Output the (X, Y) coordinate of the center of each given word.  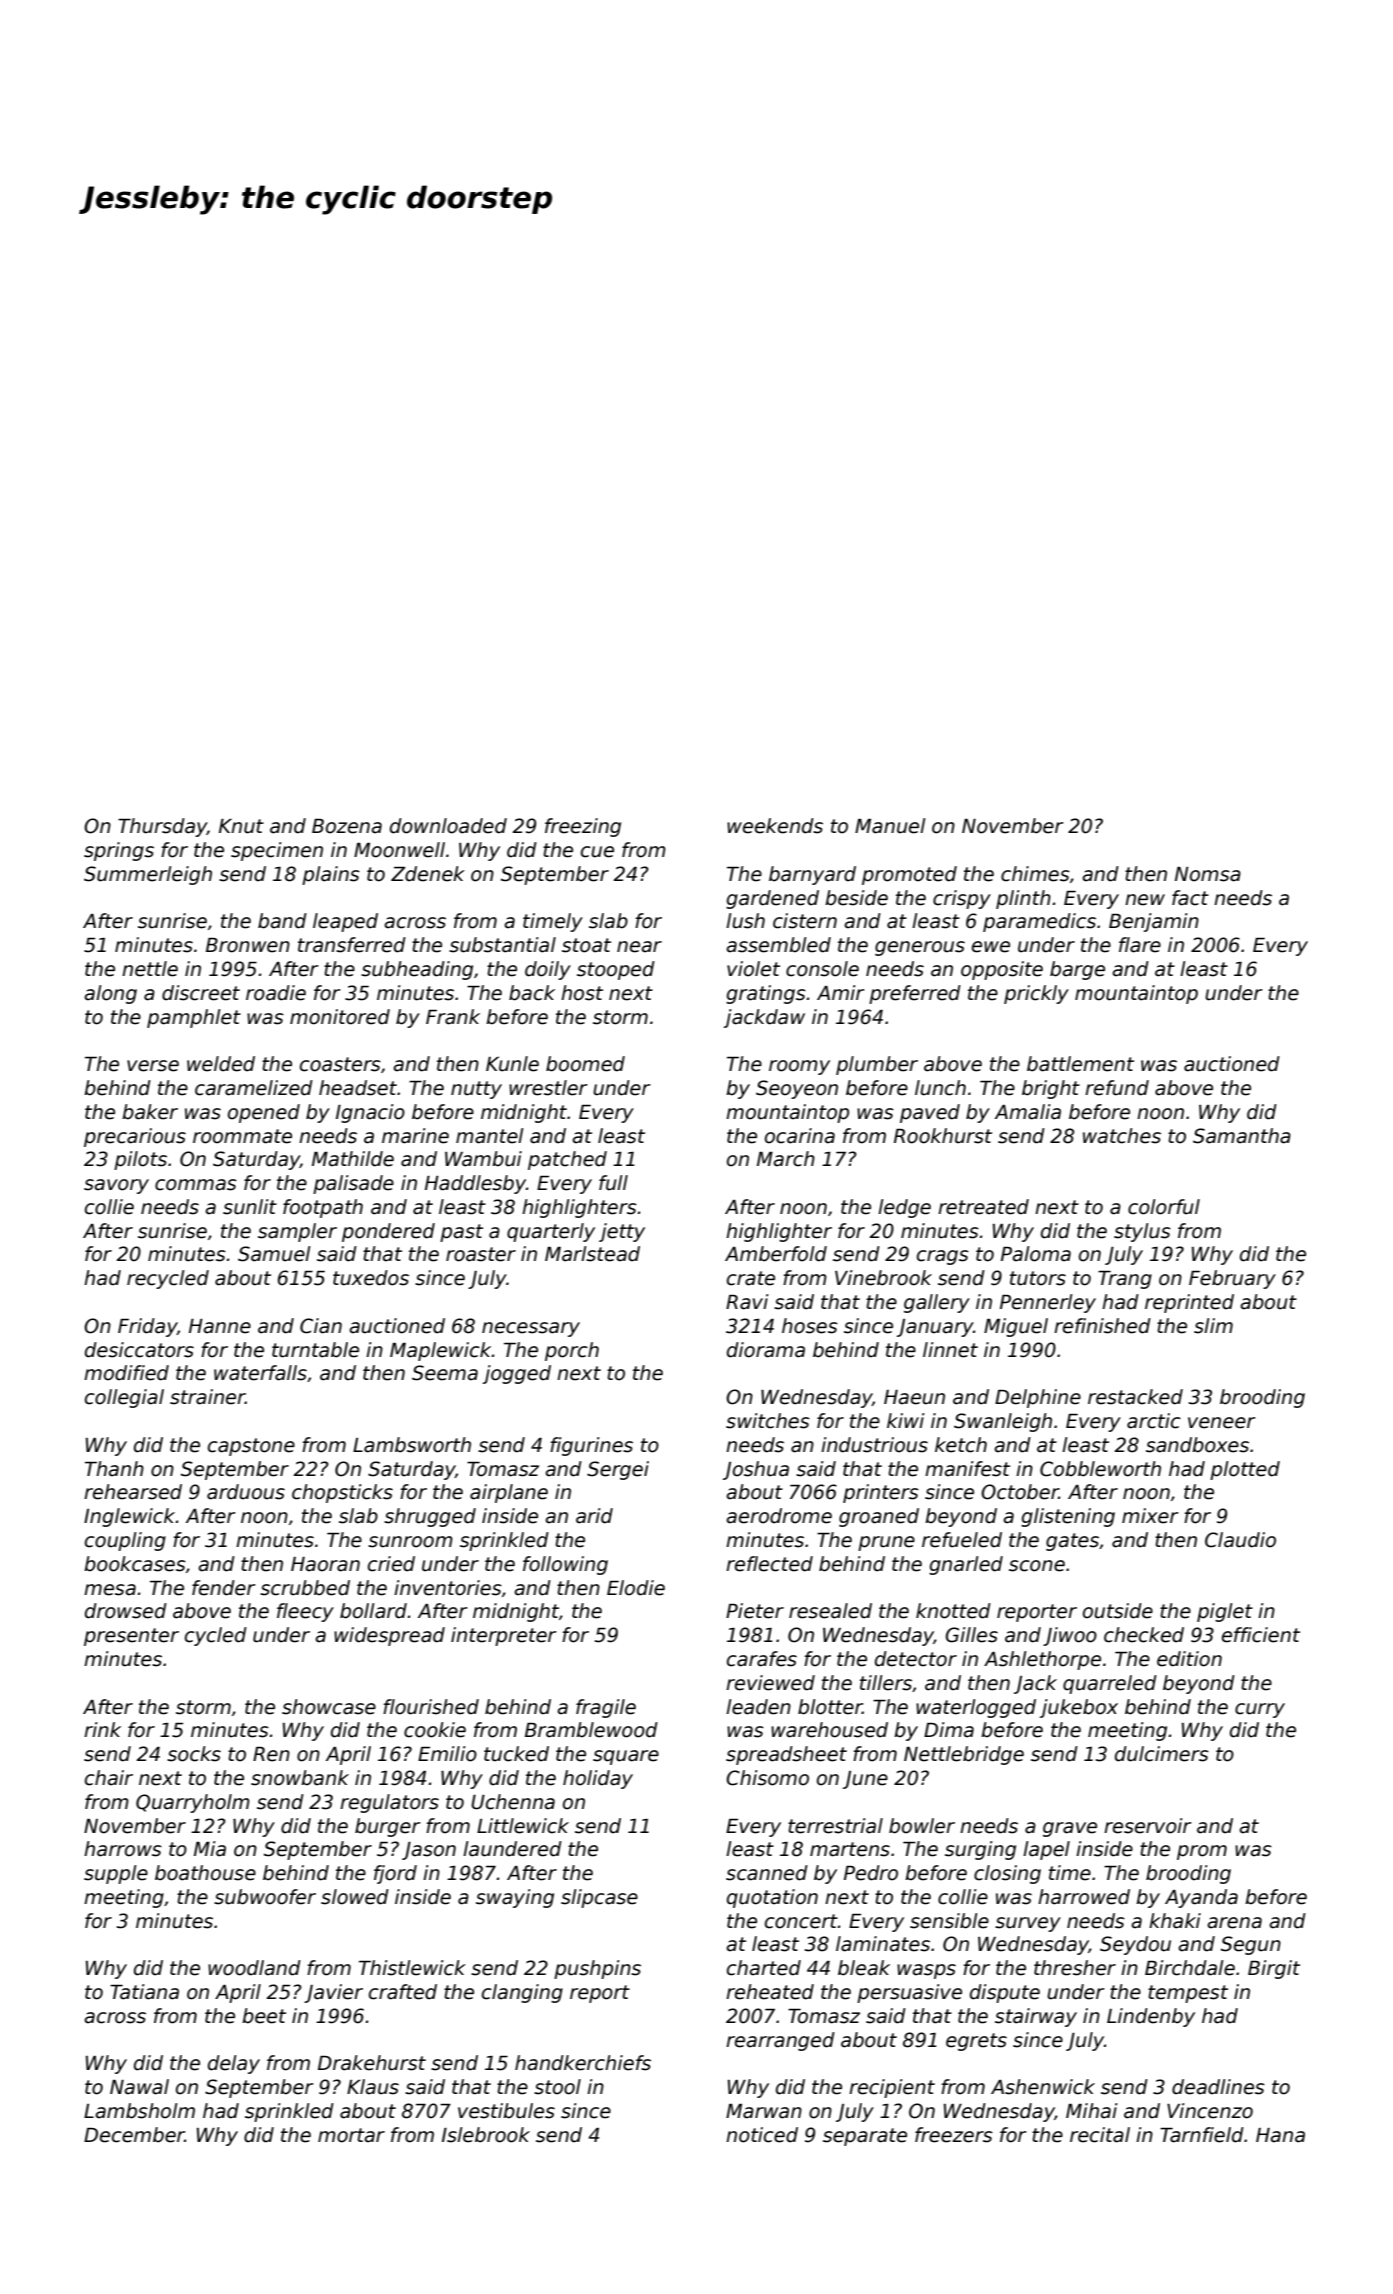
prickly (1036, 994)
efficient (1261, 1635)
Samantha (1242, 1136)
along (110, 994)
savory (116, 1186)
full (613, 1183)
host (582, 993)
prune (886, 1543)
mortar (351, 2135)
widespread (389, 1636)
